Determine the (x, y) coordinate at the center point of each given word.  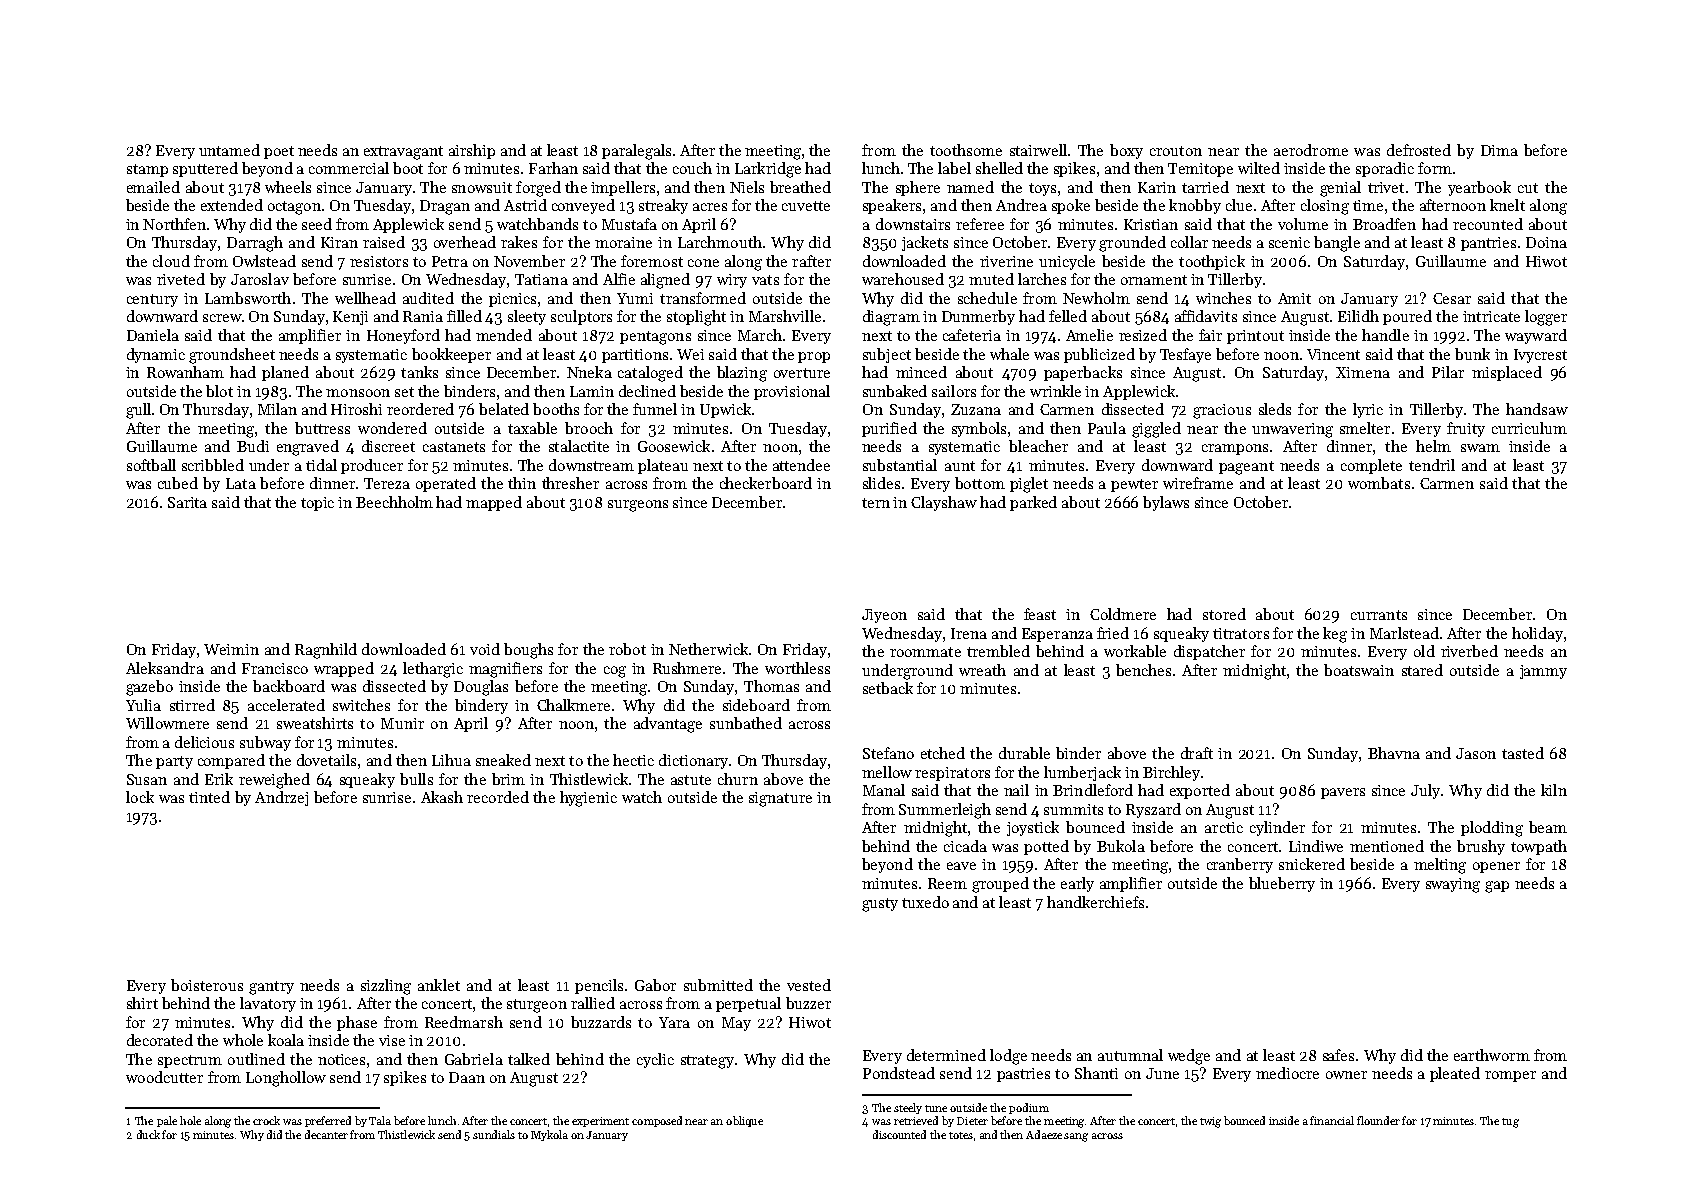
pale (167, 1121)
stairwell (1038, 150)
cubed (178, 483)
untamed (229, 150)
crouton (1176, 151)
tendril (1432, 465)
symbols (979, 429)
